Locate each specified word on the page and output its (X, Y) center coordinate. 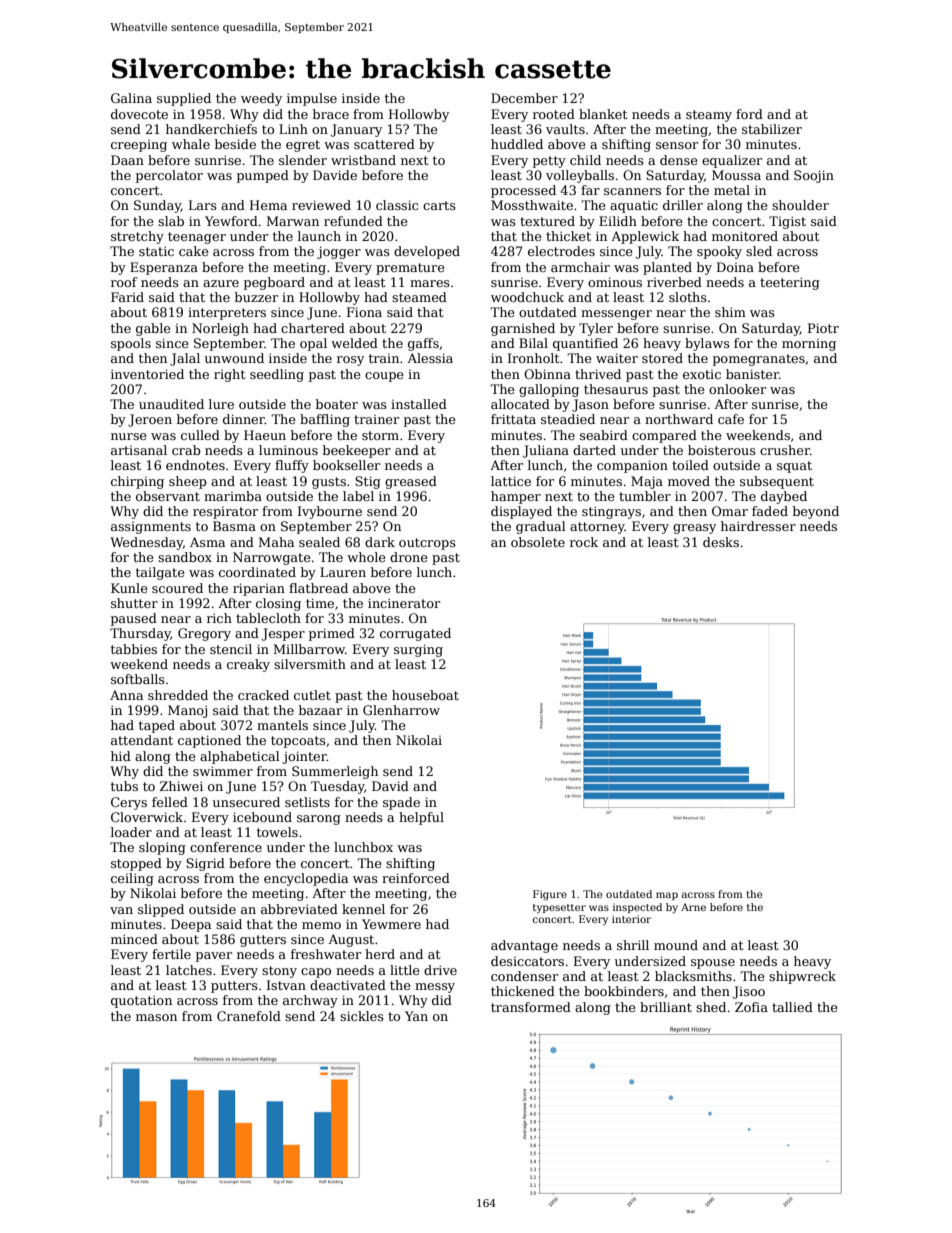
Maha (276, 542)
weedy (261, 99)
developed (427, 252)
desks (721, 542)
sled (759, 251)
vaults (565, 129)
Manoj (187, 711)
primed (332, 634)
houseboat (425, 695)
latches (189, 970)
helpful (421, 818)
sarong (319, 820)
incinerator (404, 603)
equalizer (732, 161)
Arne (693, 907)
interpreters (227, 314)
